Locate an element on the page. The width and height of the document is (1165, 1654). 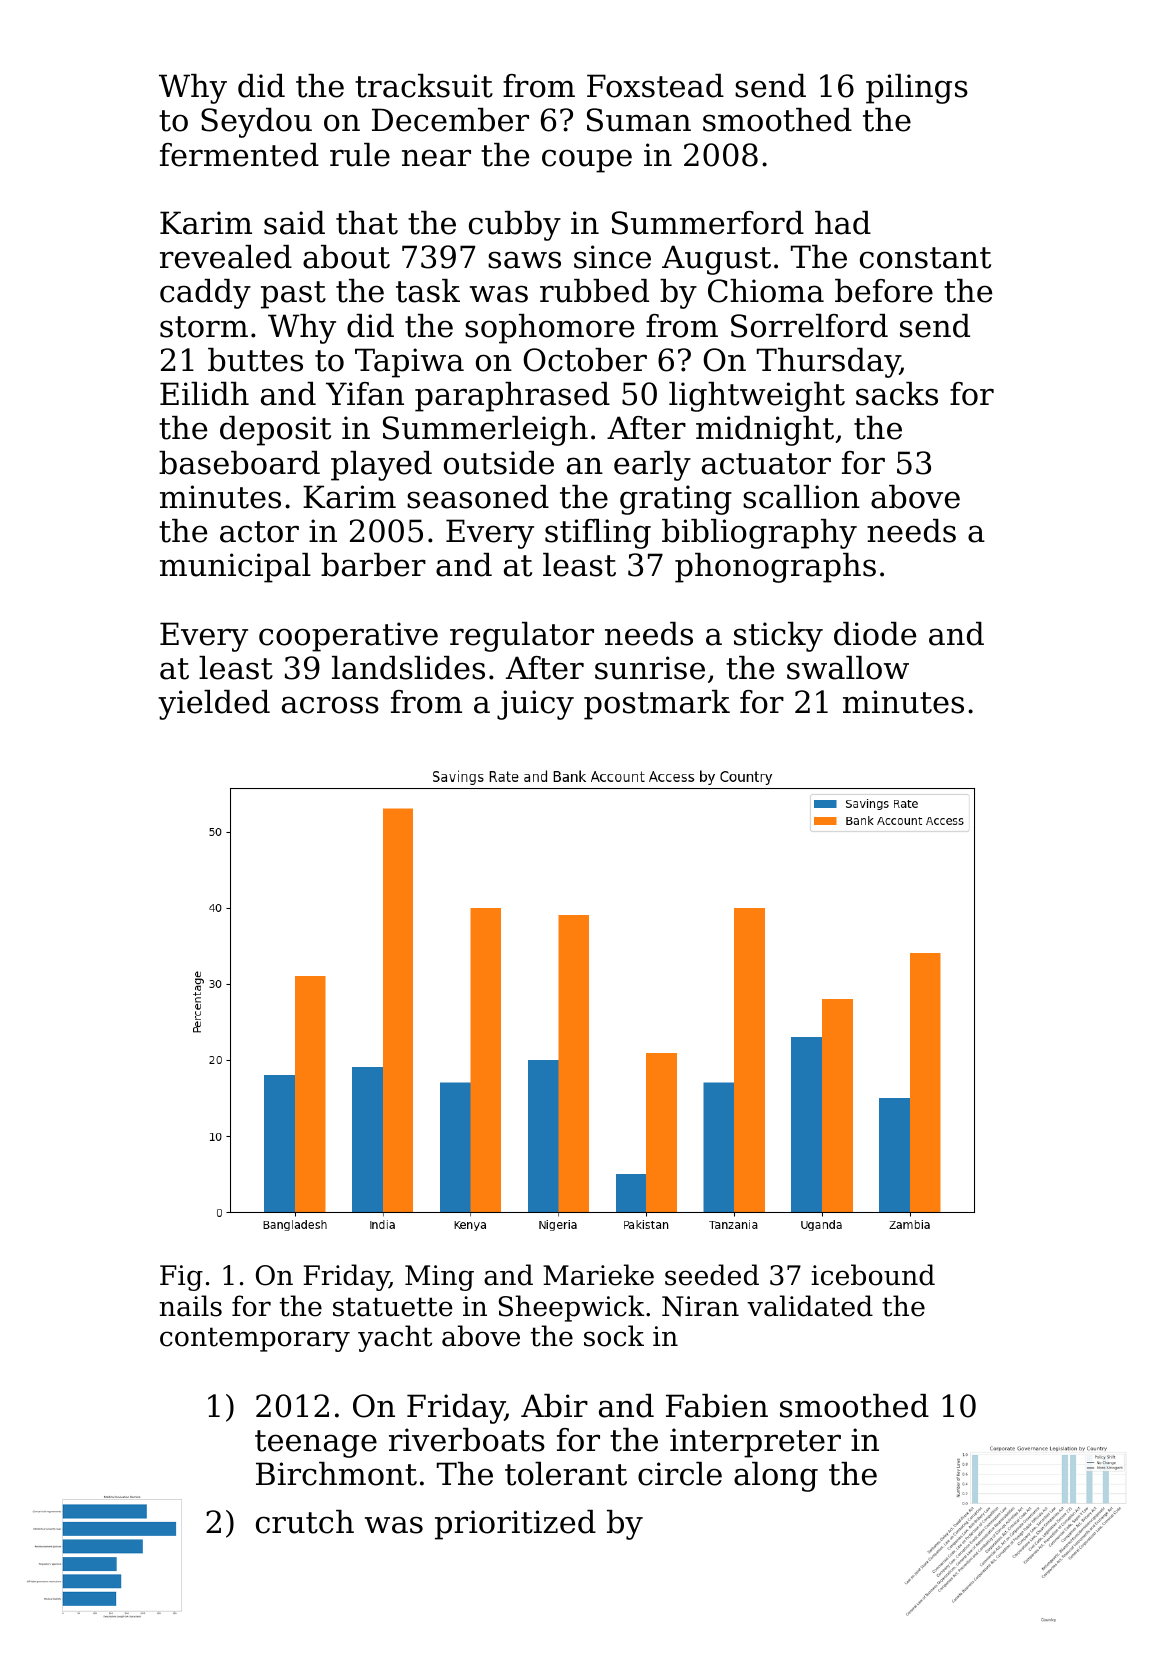
diode is located at coordinates (875, 634).
